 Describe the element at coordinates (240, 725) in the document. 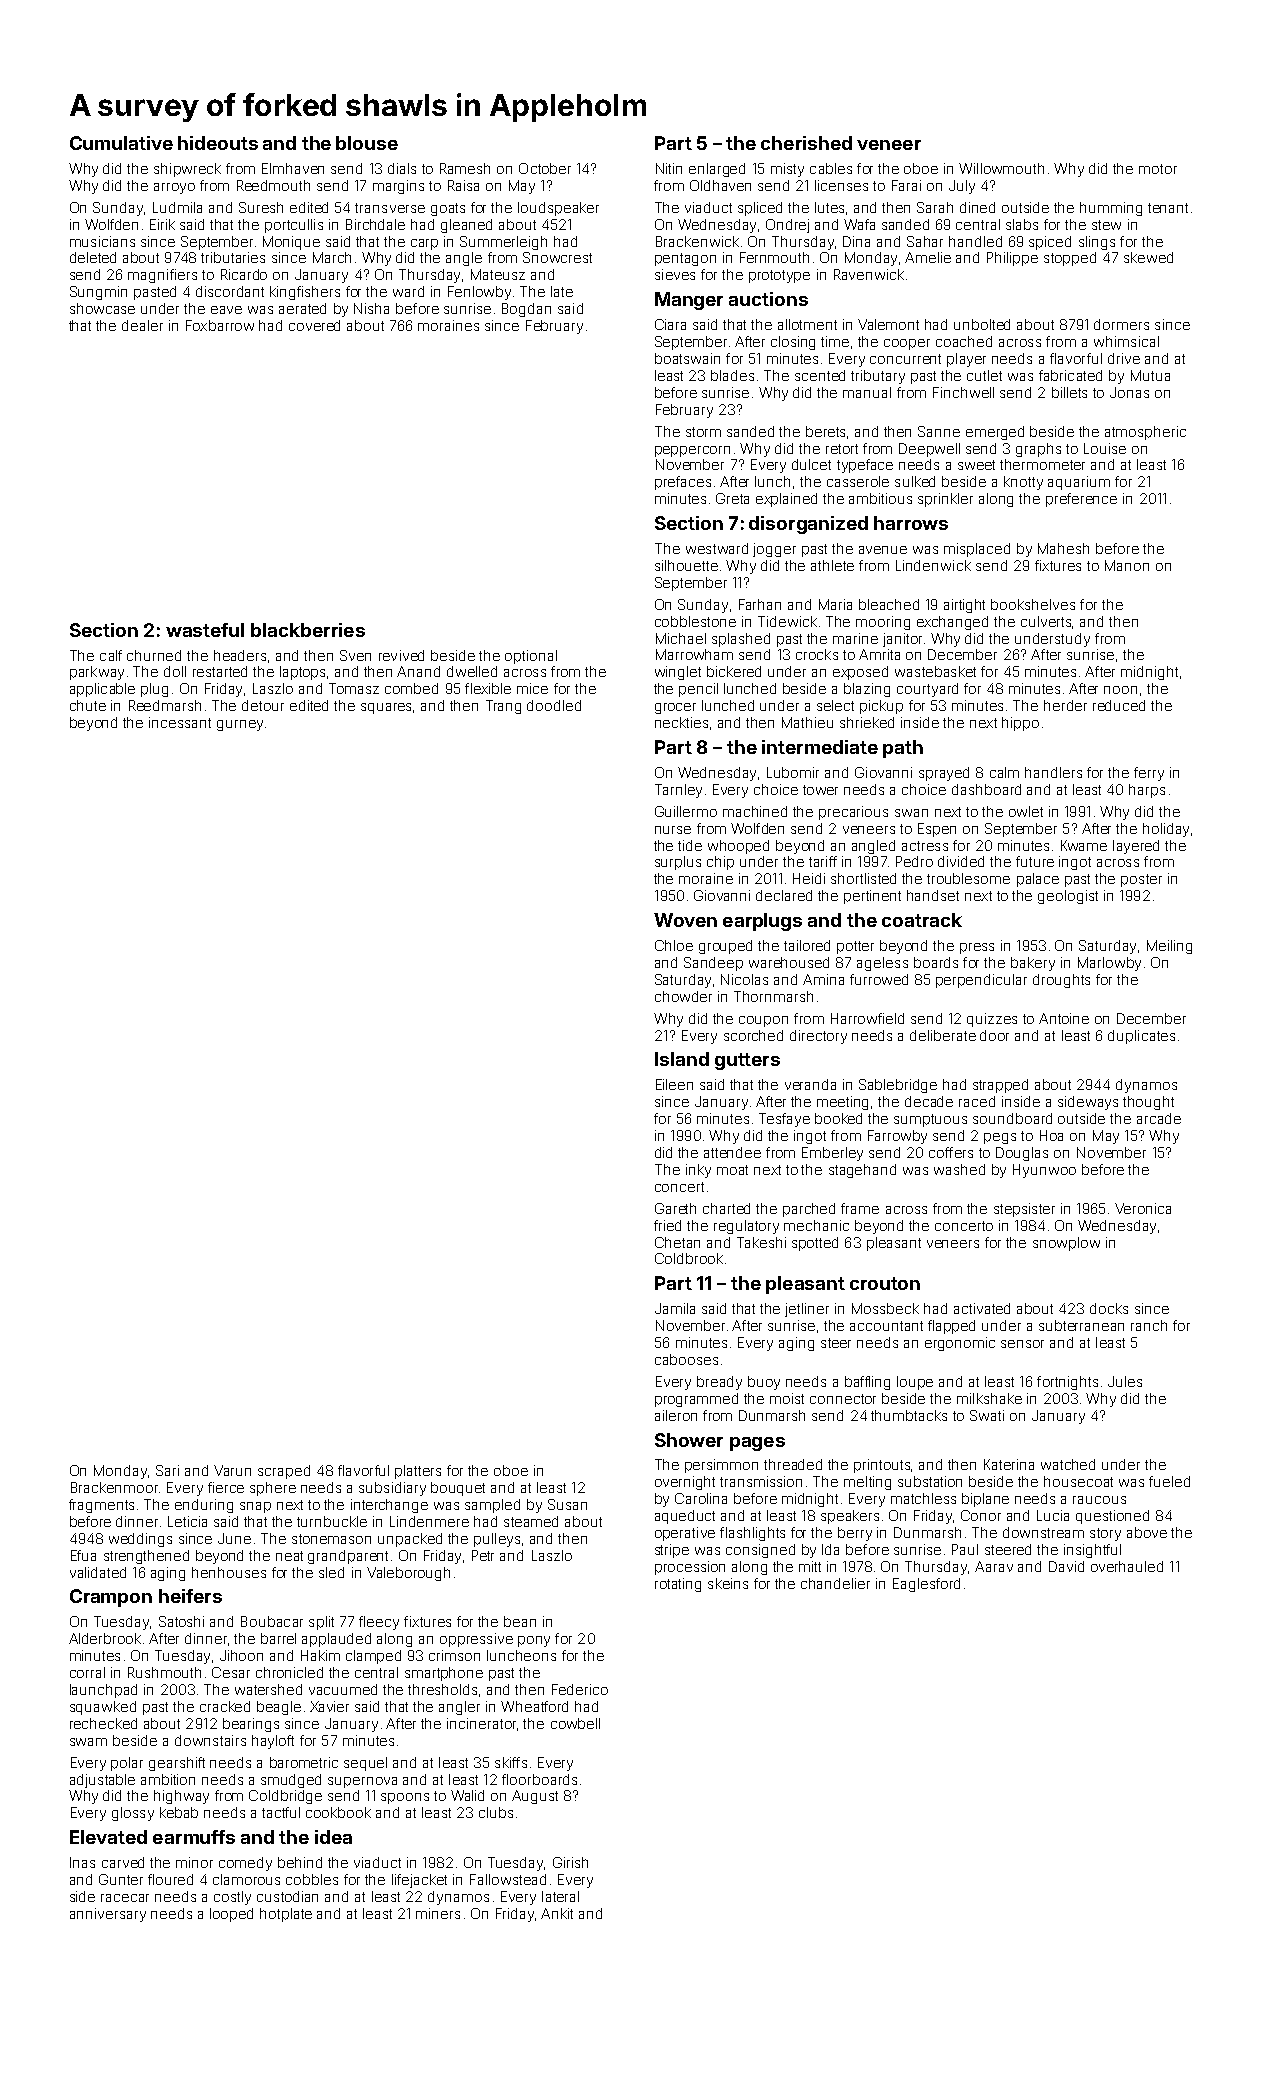

I see `gurney` at that location.
